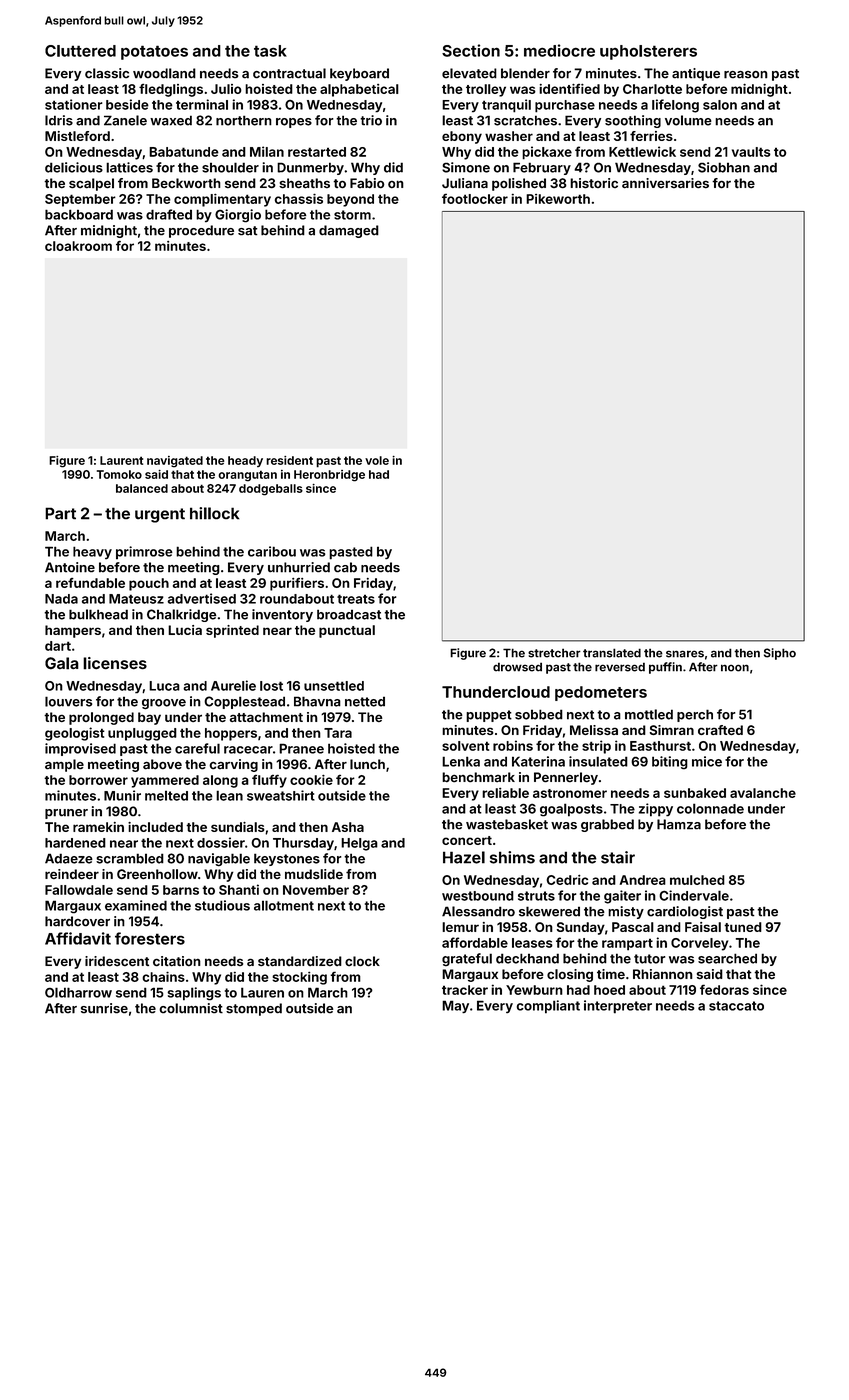  I want to click on vole, so click(377, 460).
